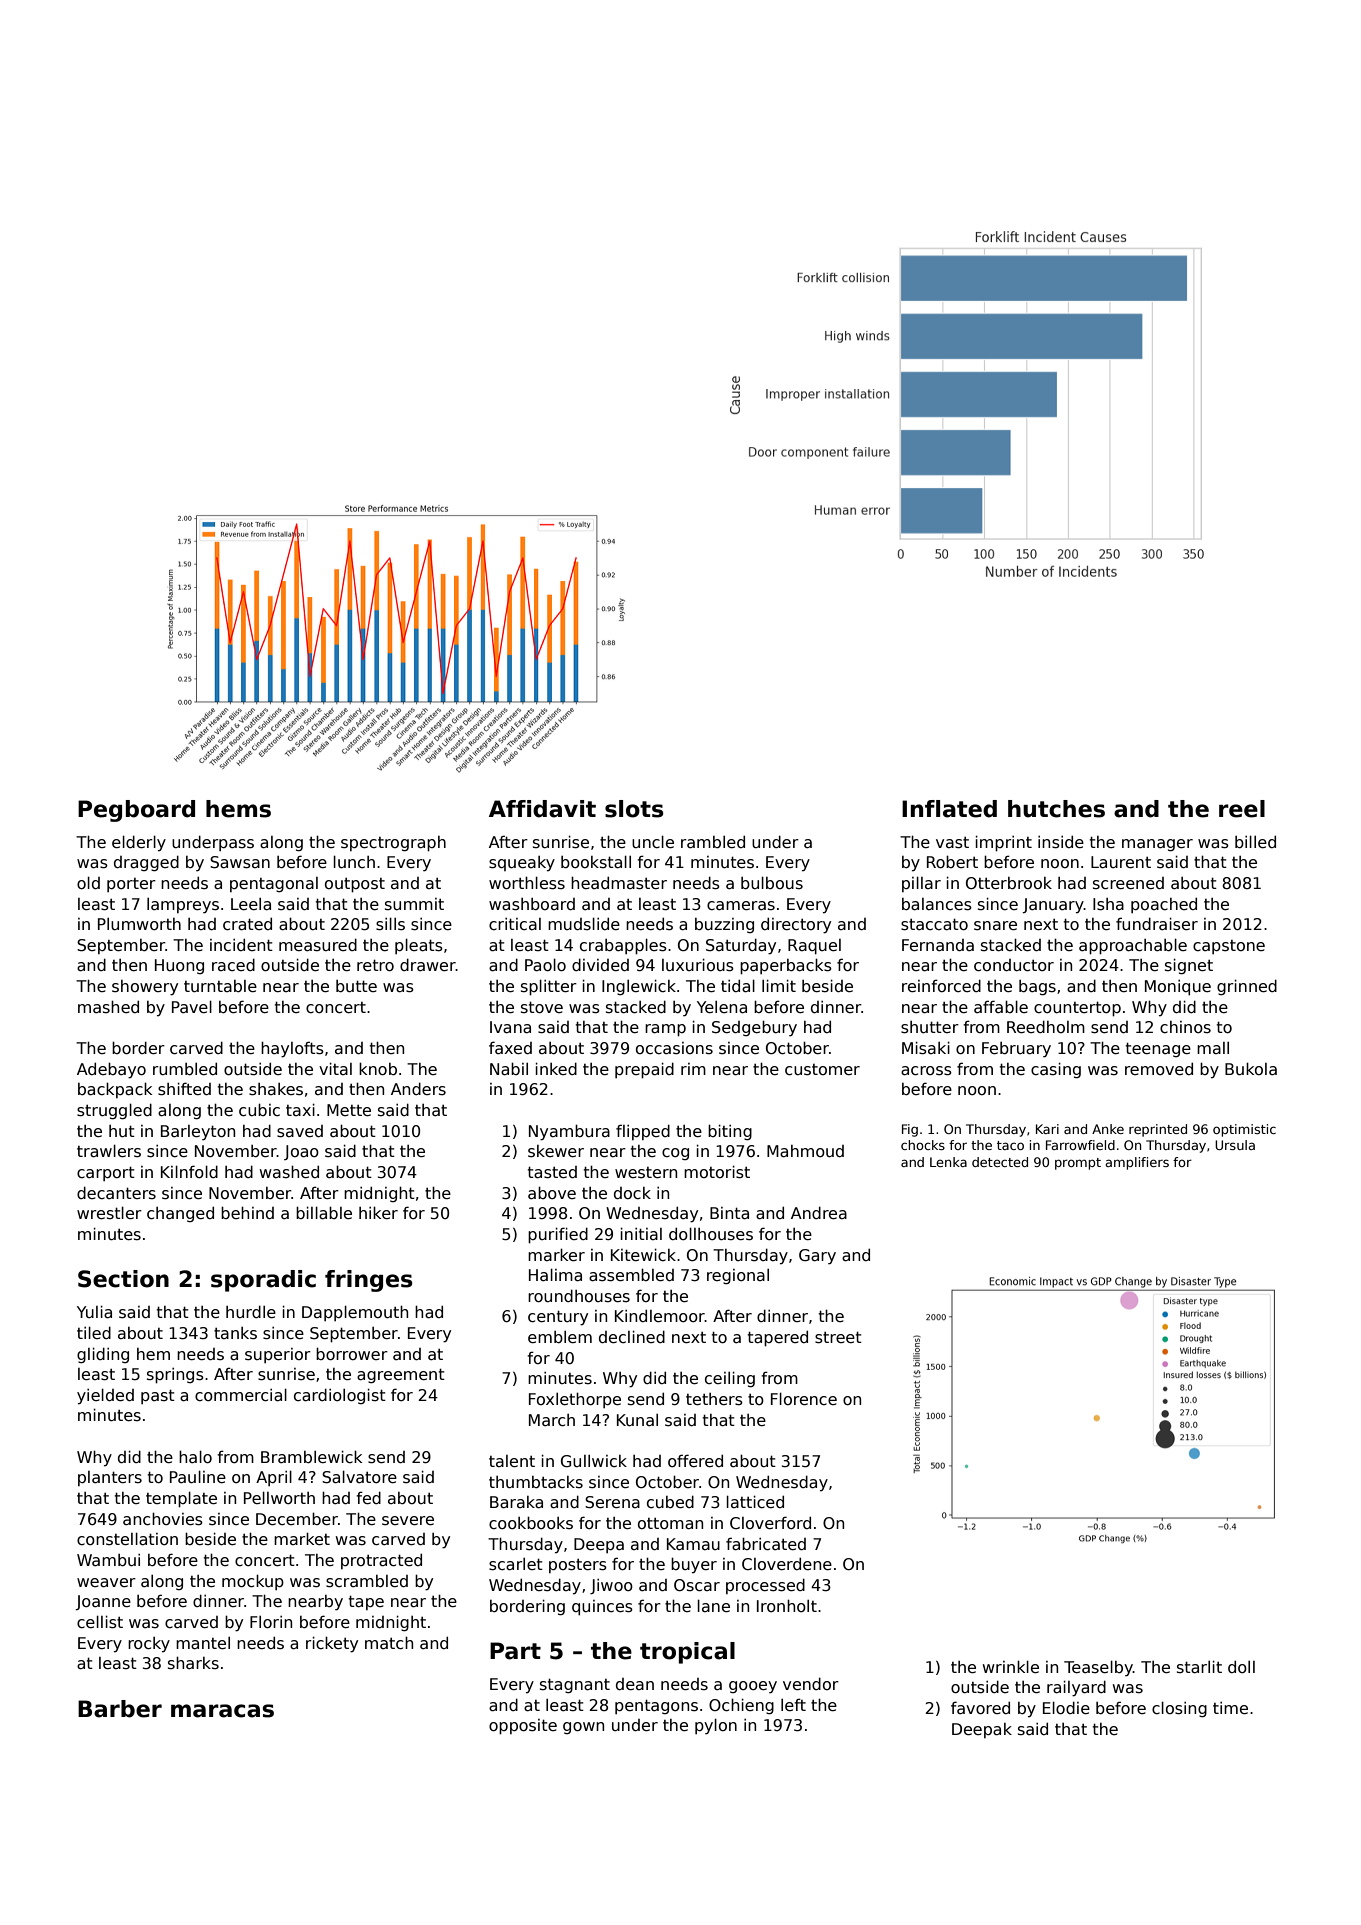  Describe the element at coordinates (1137, 1163) in the screenshot. I see `amplifiers` at that location.
